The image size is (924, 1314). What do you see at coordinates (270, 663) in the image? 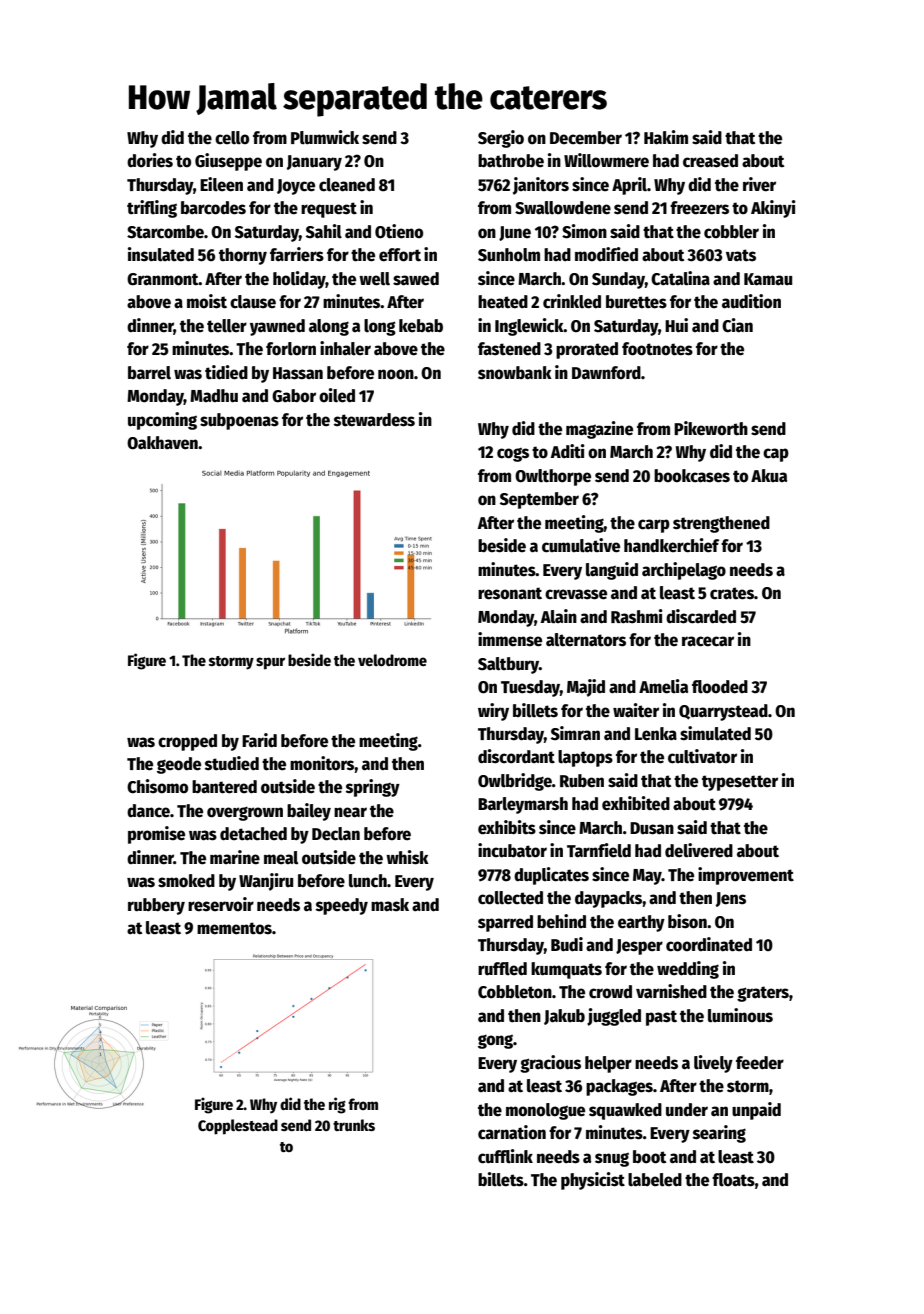
I see `spur` at bounding box center [270, 663].
